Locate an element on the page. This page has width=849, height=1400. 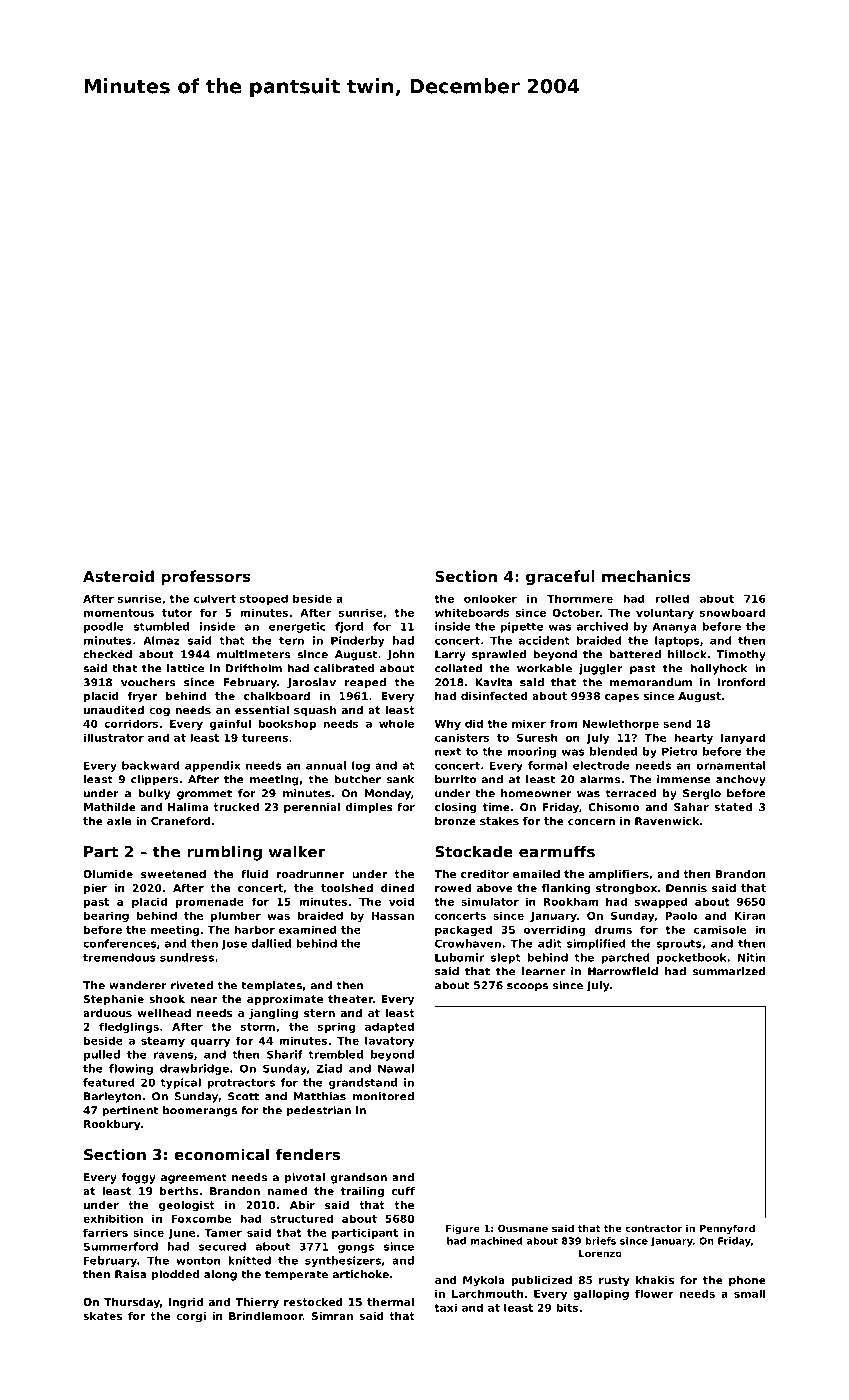
flowing is located at coordinates (131, 1069).
